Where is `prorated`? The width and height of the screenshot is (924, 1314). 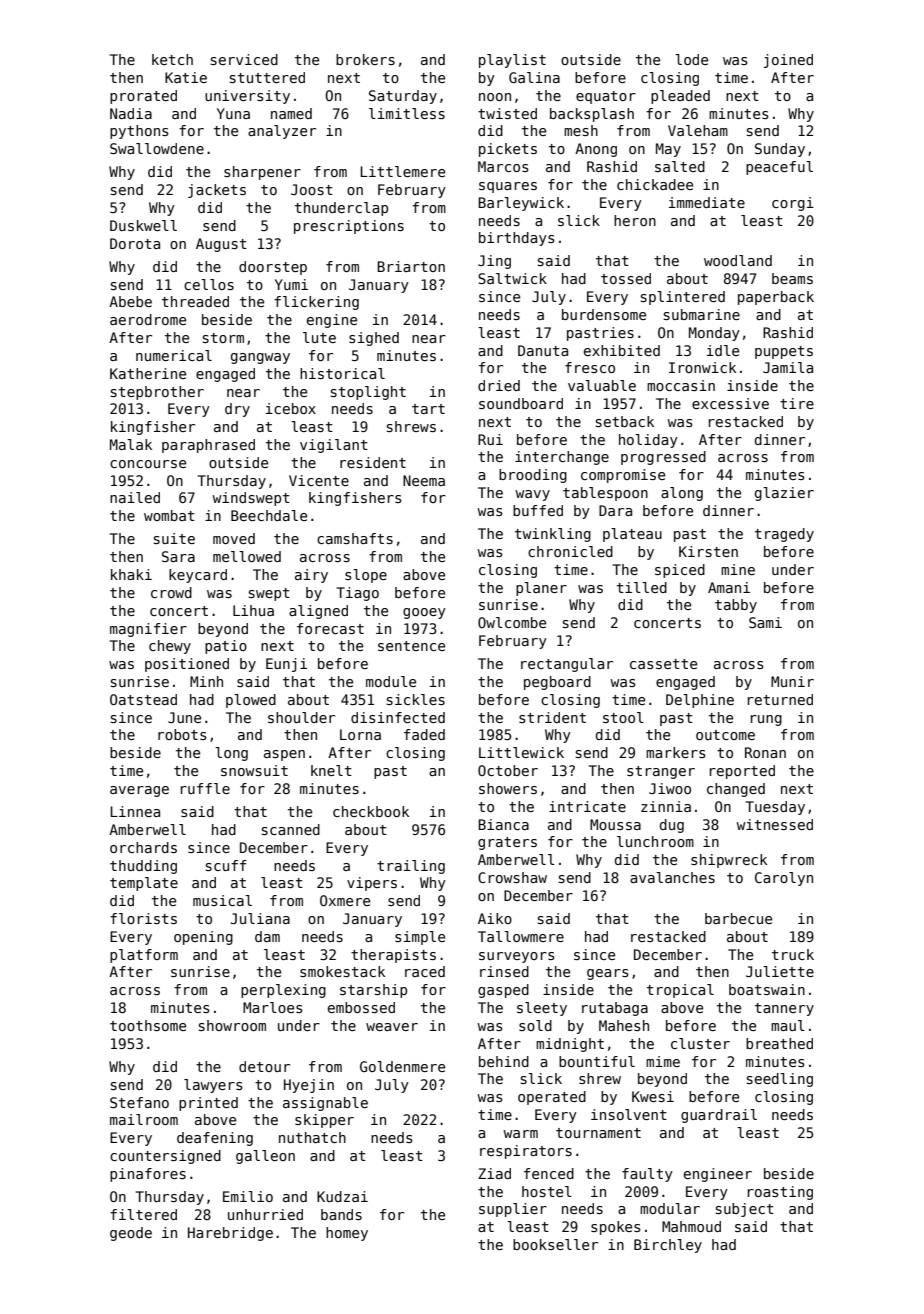
prorated is located at coordinates (143, 97).
